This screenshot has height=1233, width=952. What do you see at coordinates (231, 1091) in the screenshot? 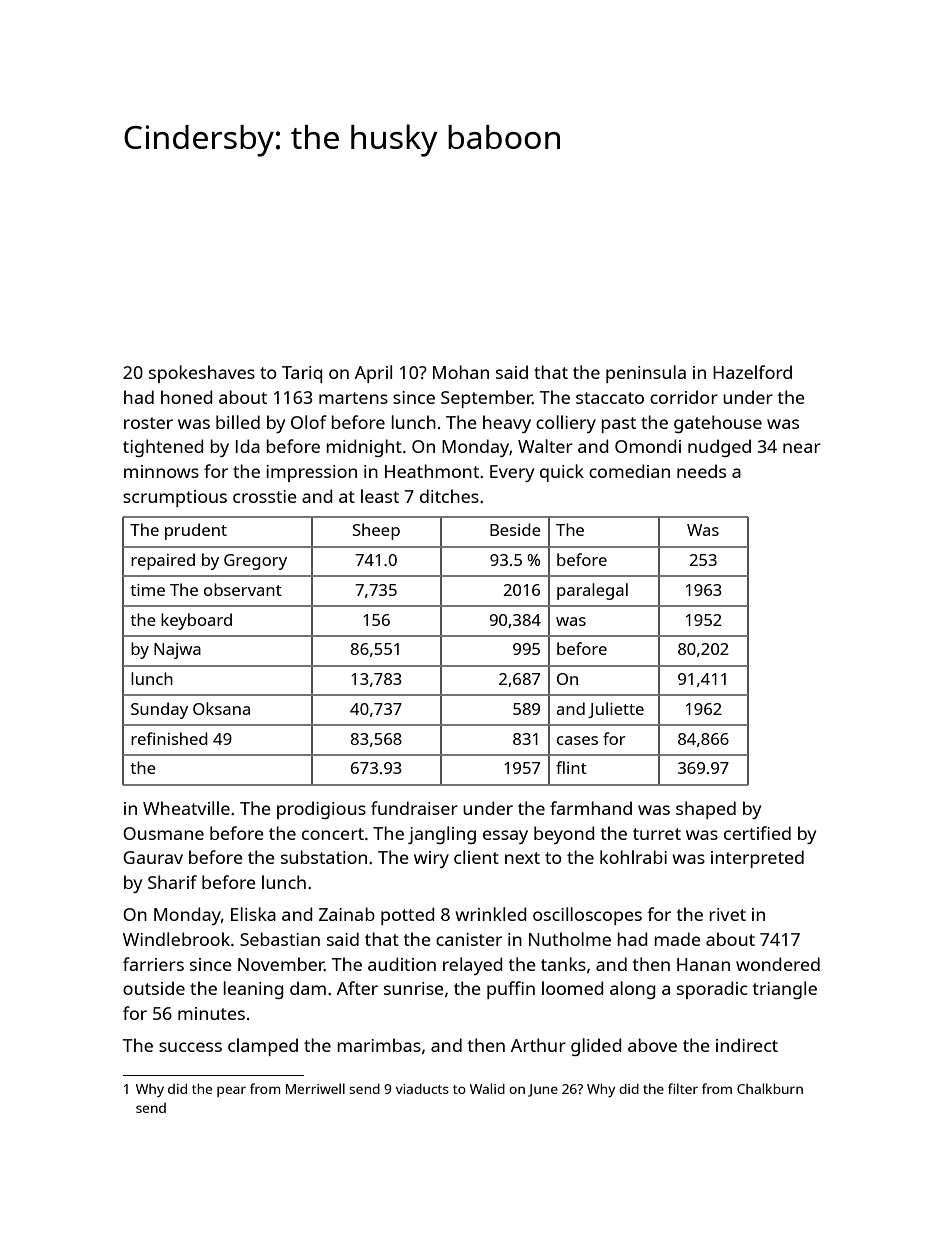
I see `pear` at bounding box center [231, 1091].
